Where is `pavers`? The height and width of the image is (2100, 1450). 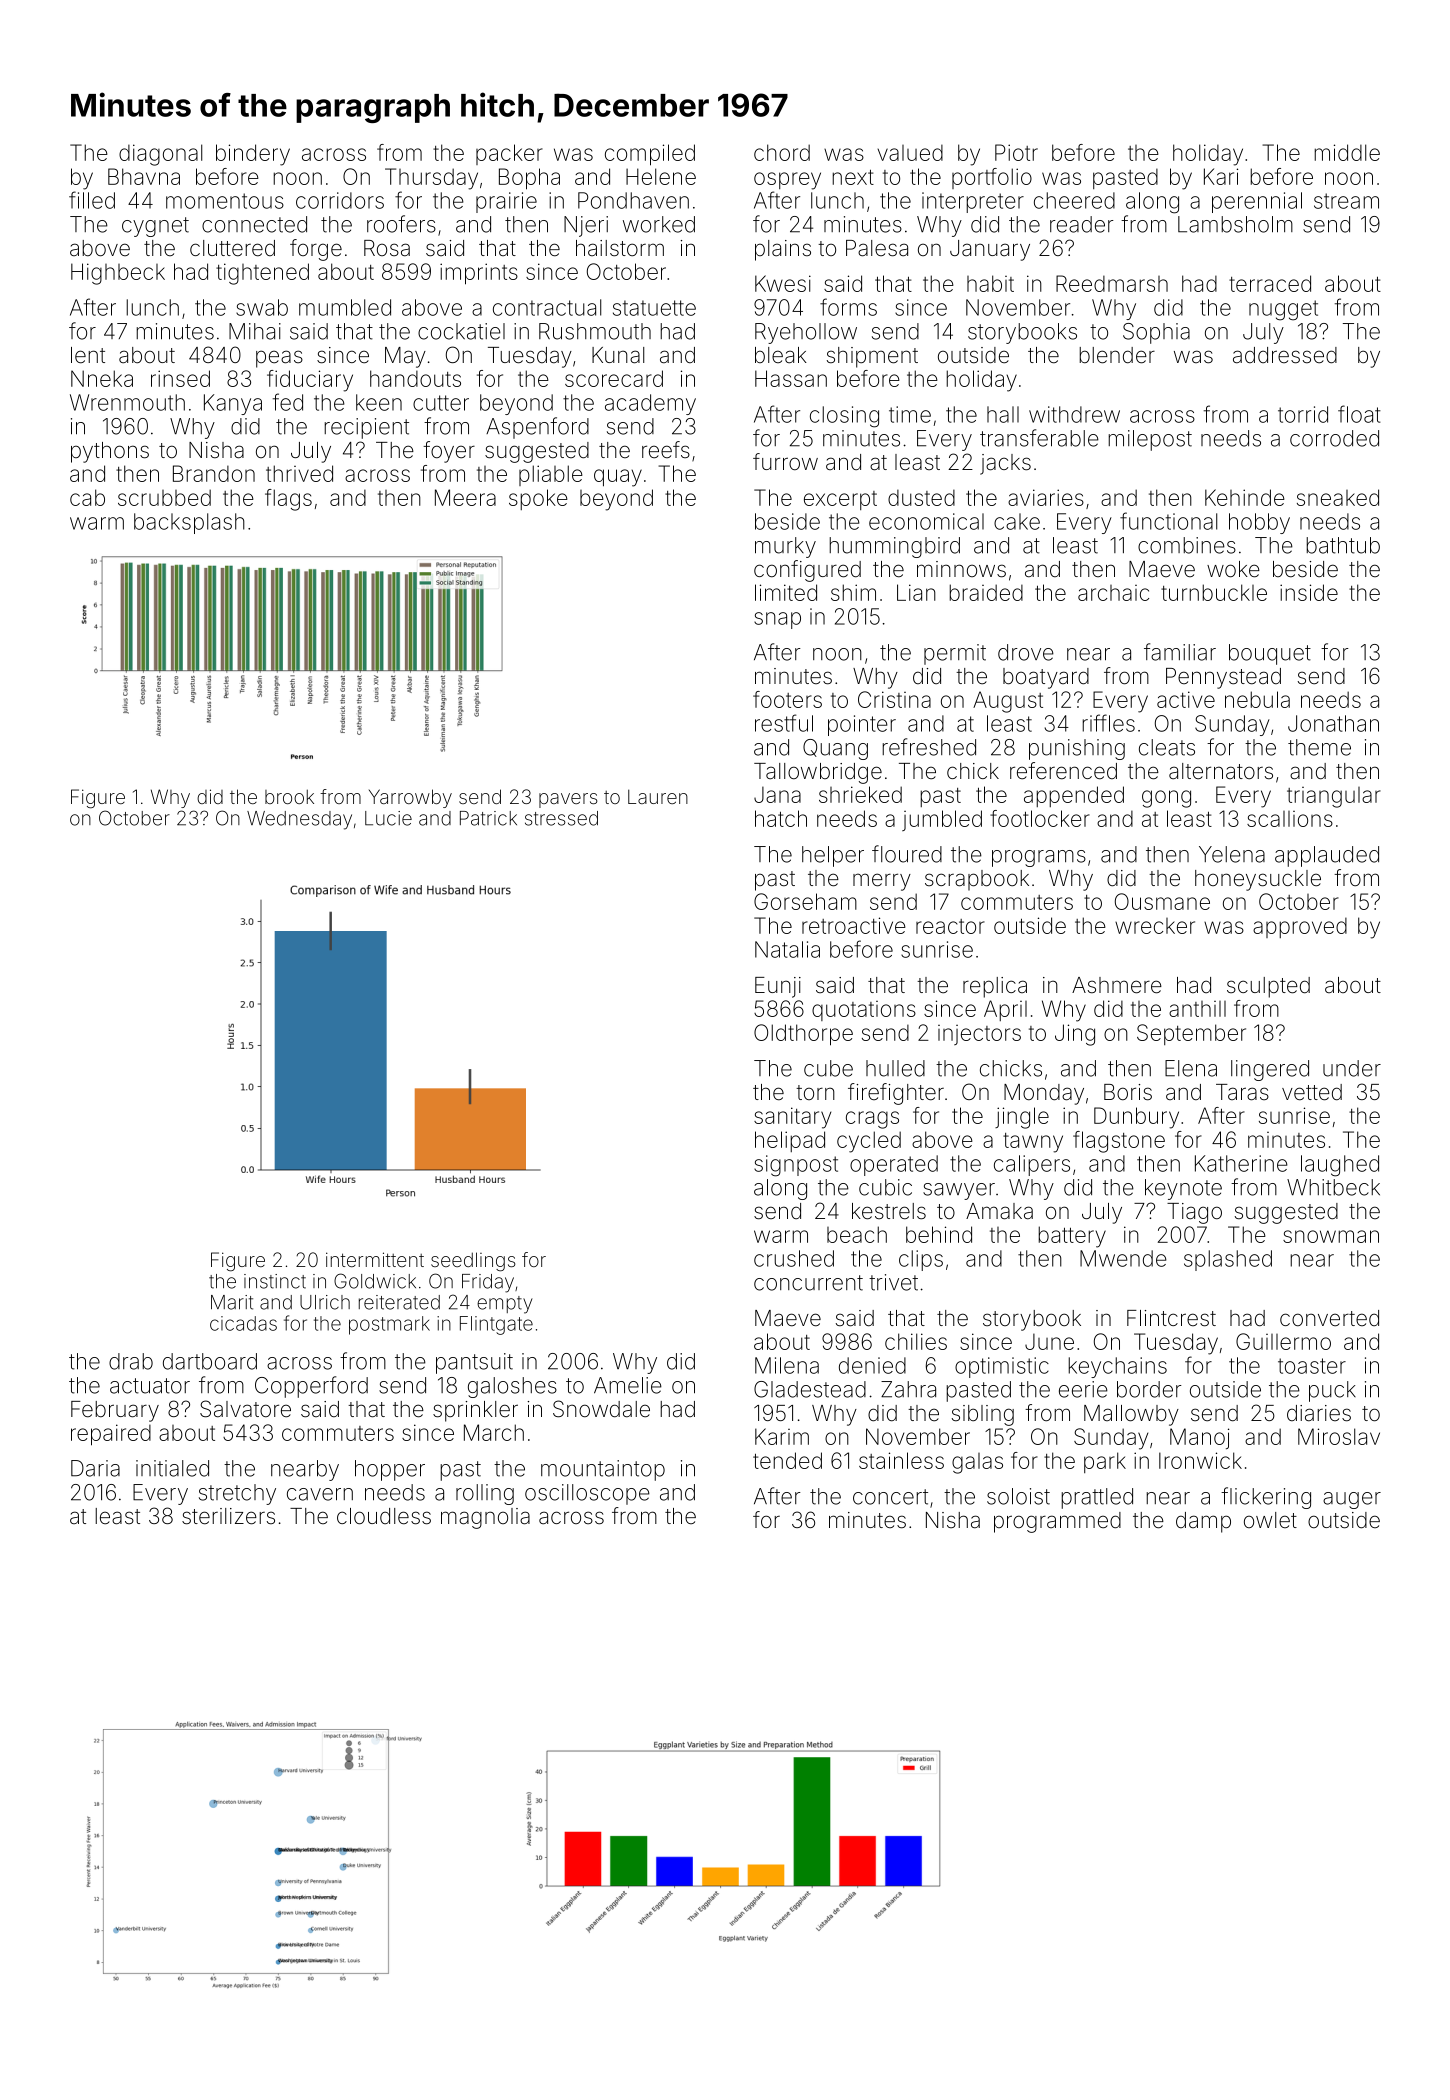
pavers is located at coordinates (568, 800).
